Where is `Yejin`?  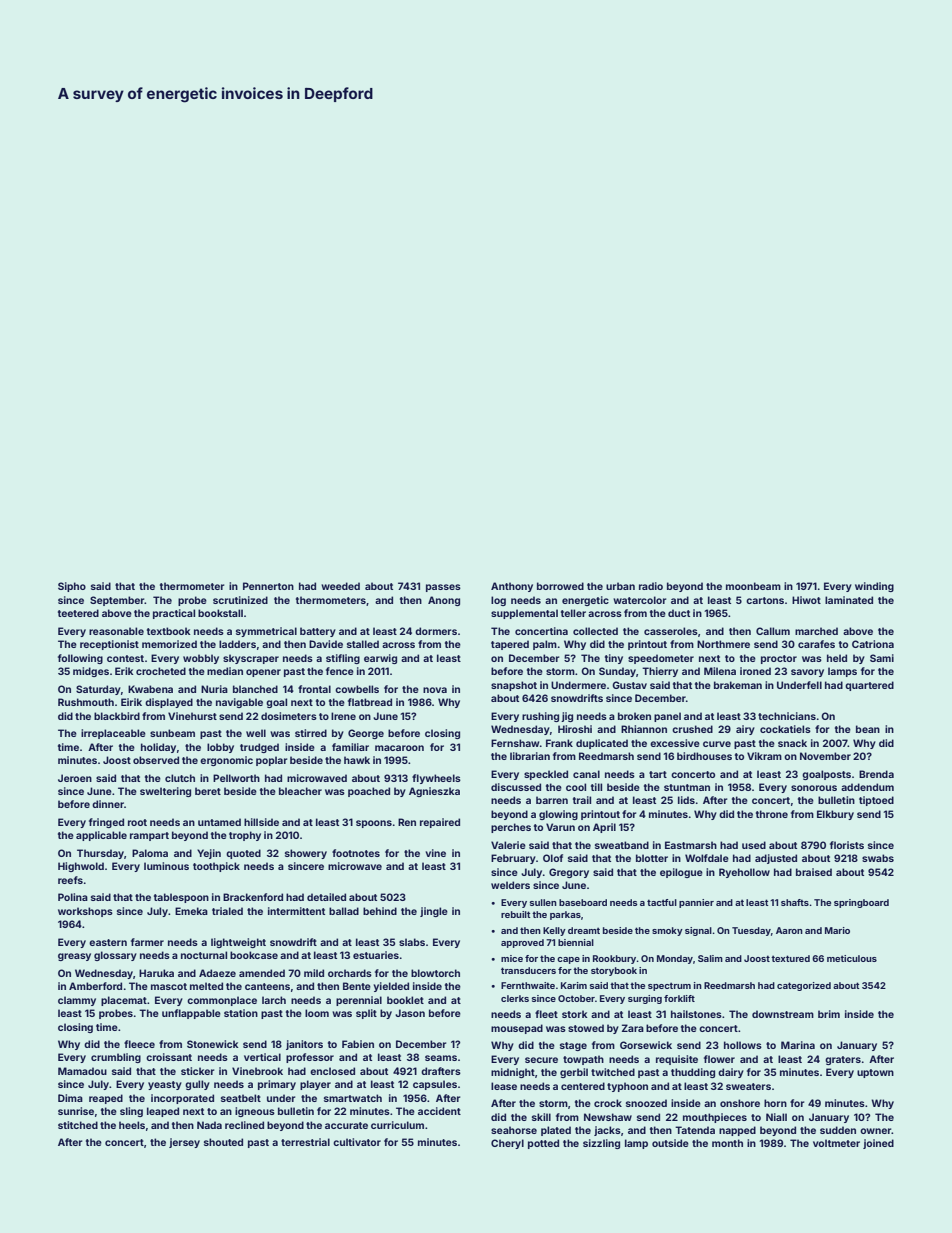
Yejin is located at coordinates (209, 854).
